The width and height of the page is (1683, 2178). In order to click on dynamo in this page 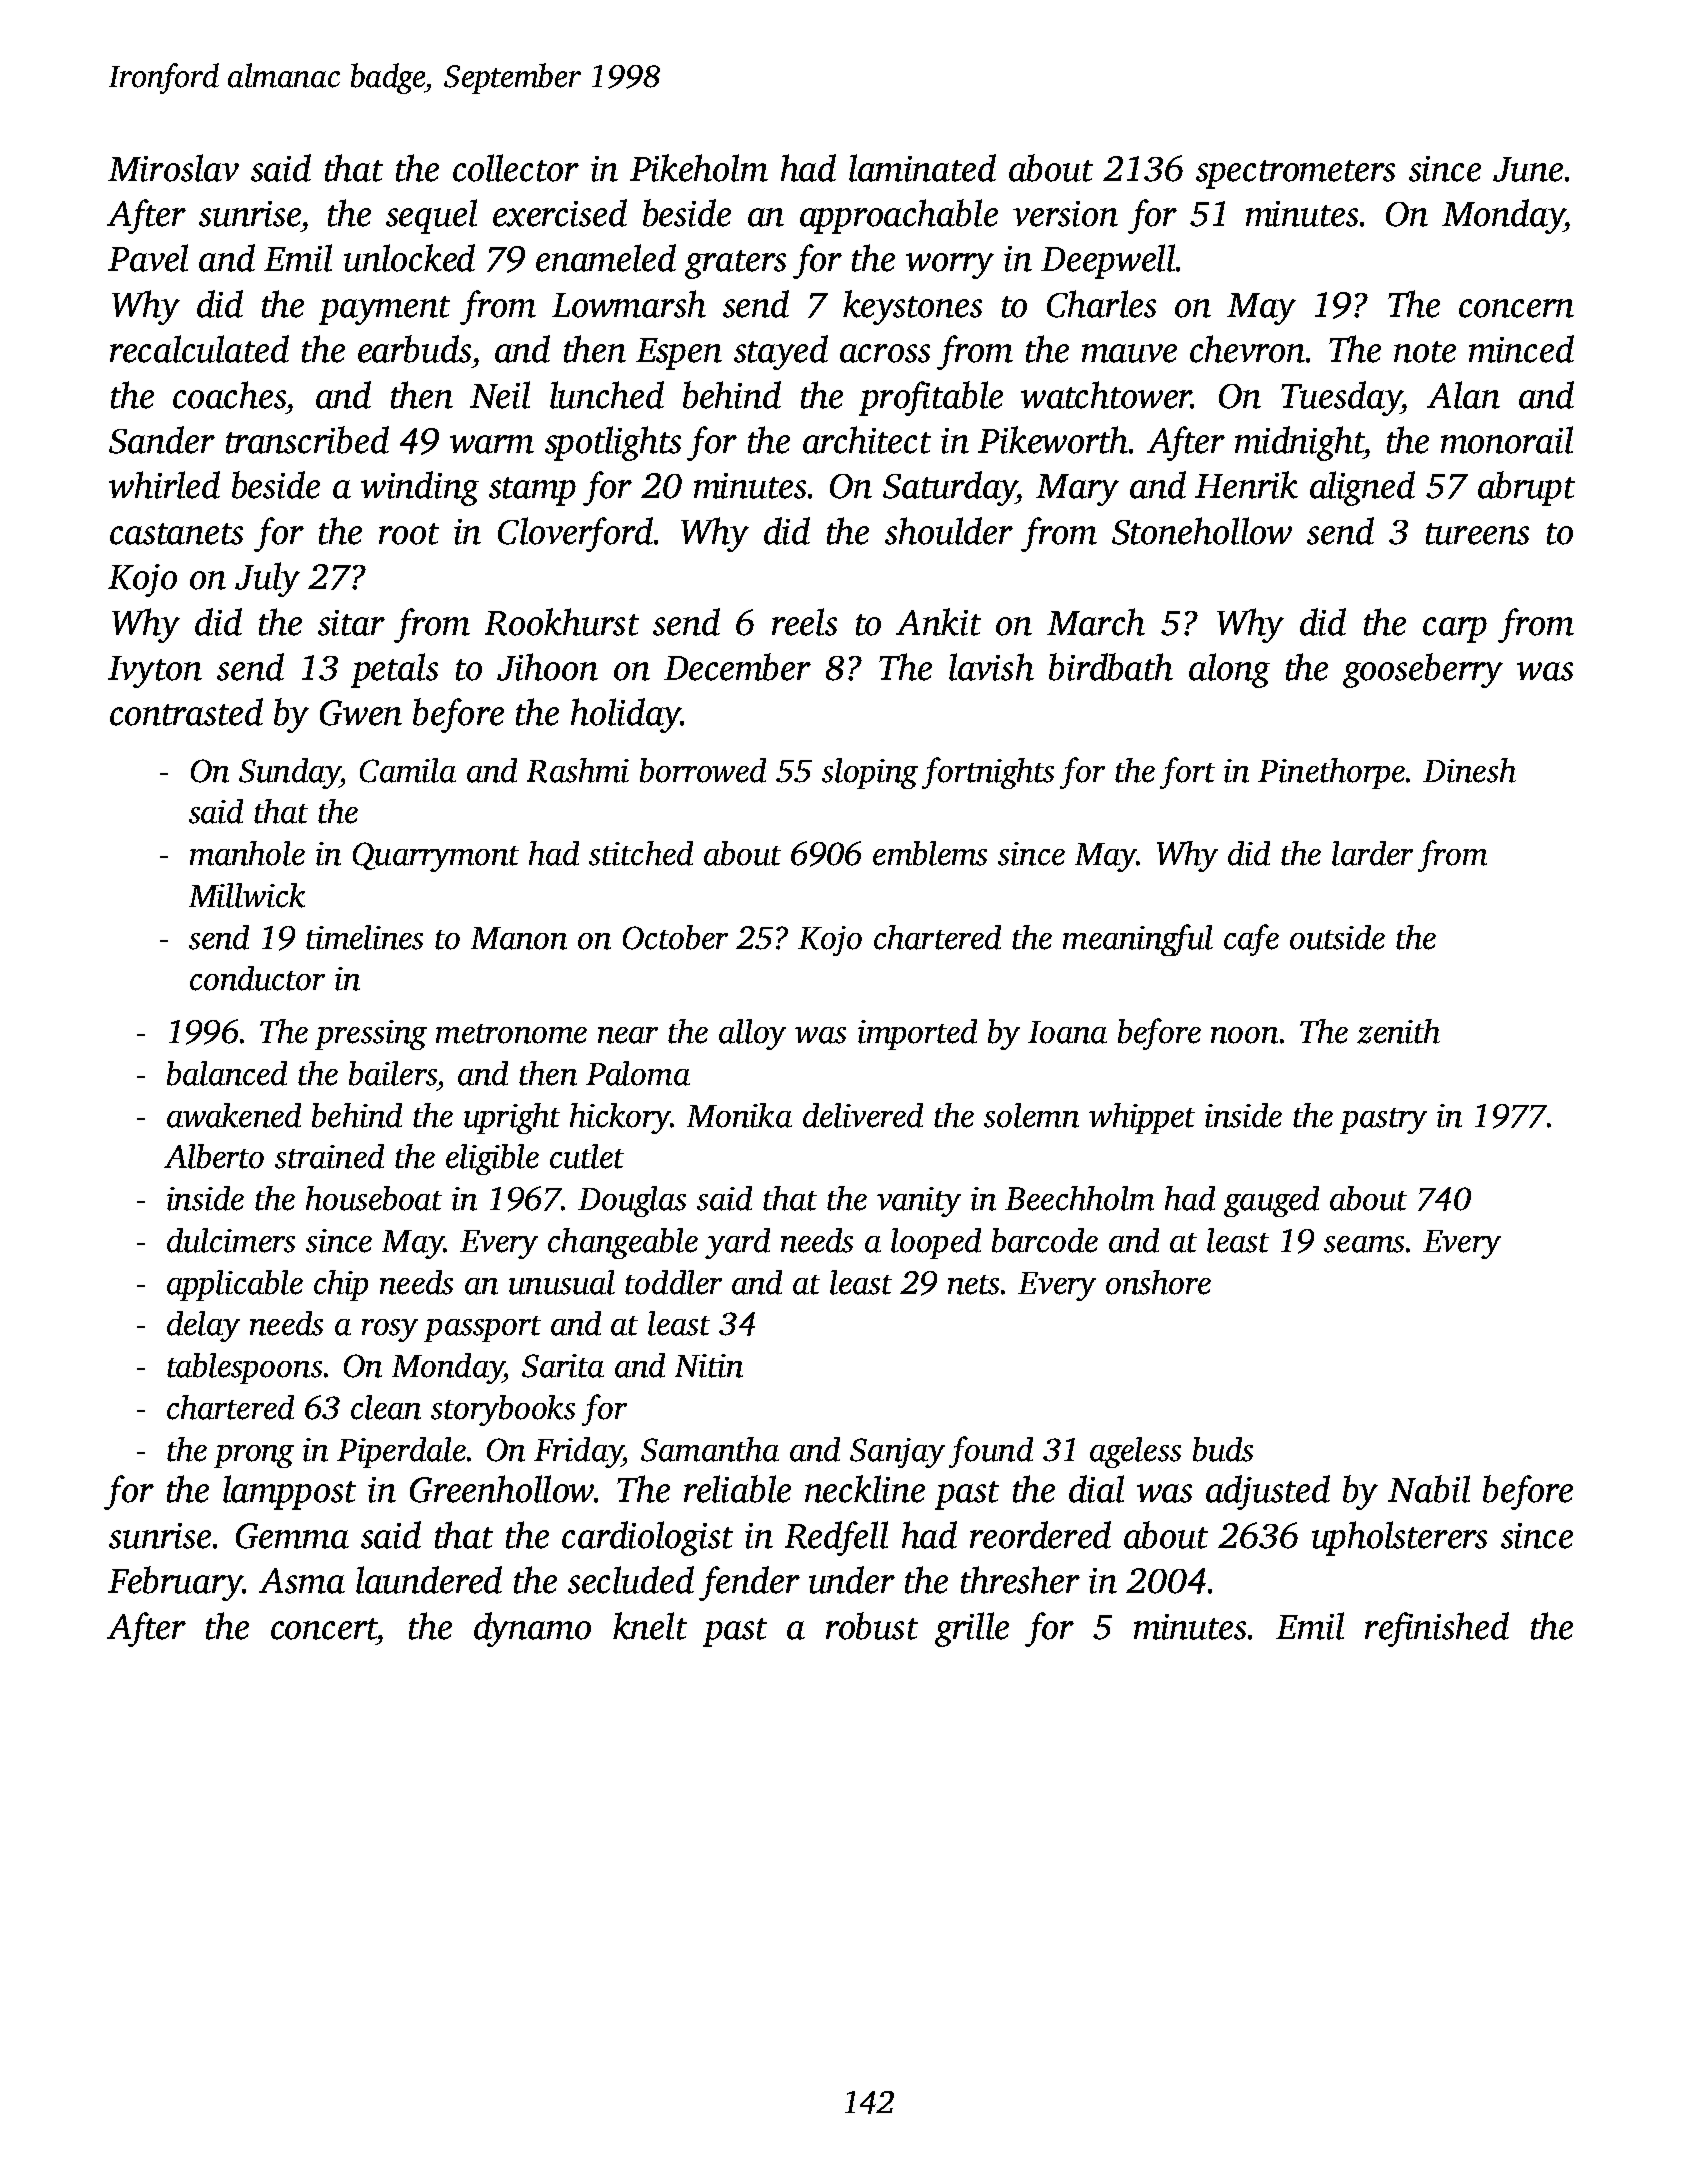, I will do `click(532, 1629)`.
